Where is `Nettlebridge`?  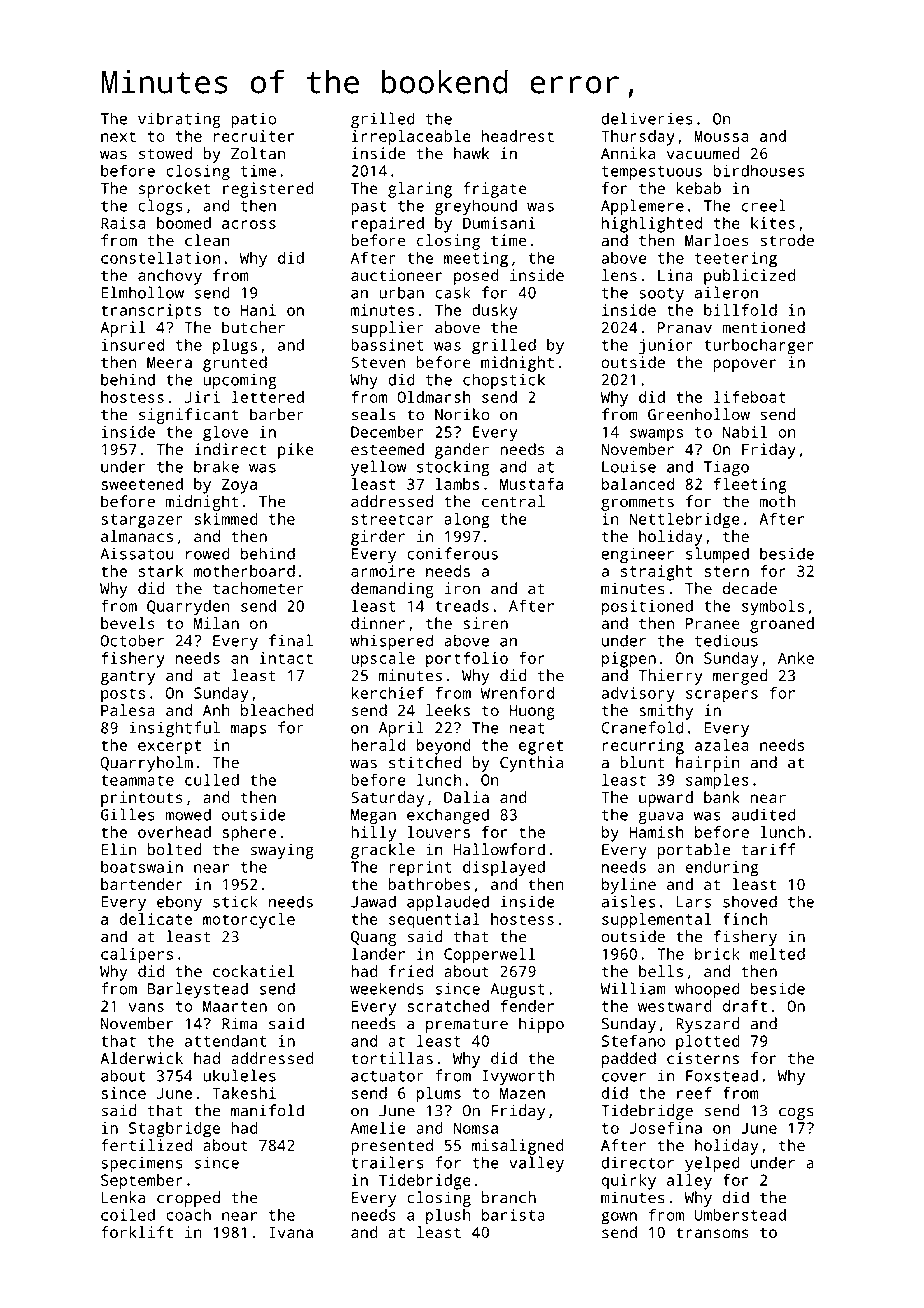 Nettlebridge is located at coordinates (684, 521).
